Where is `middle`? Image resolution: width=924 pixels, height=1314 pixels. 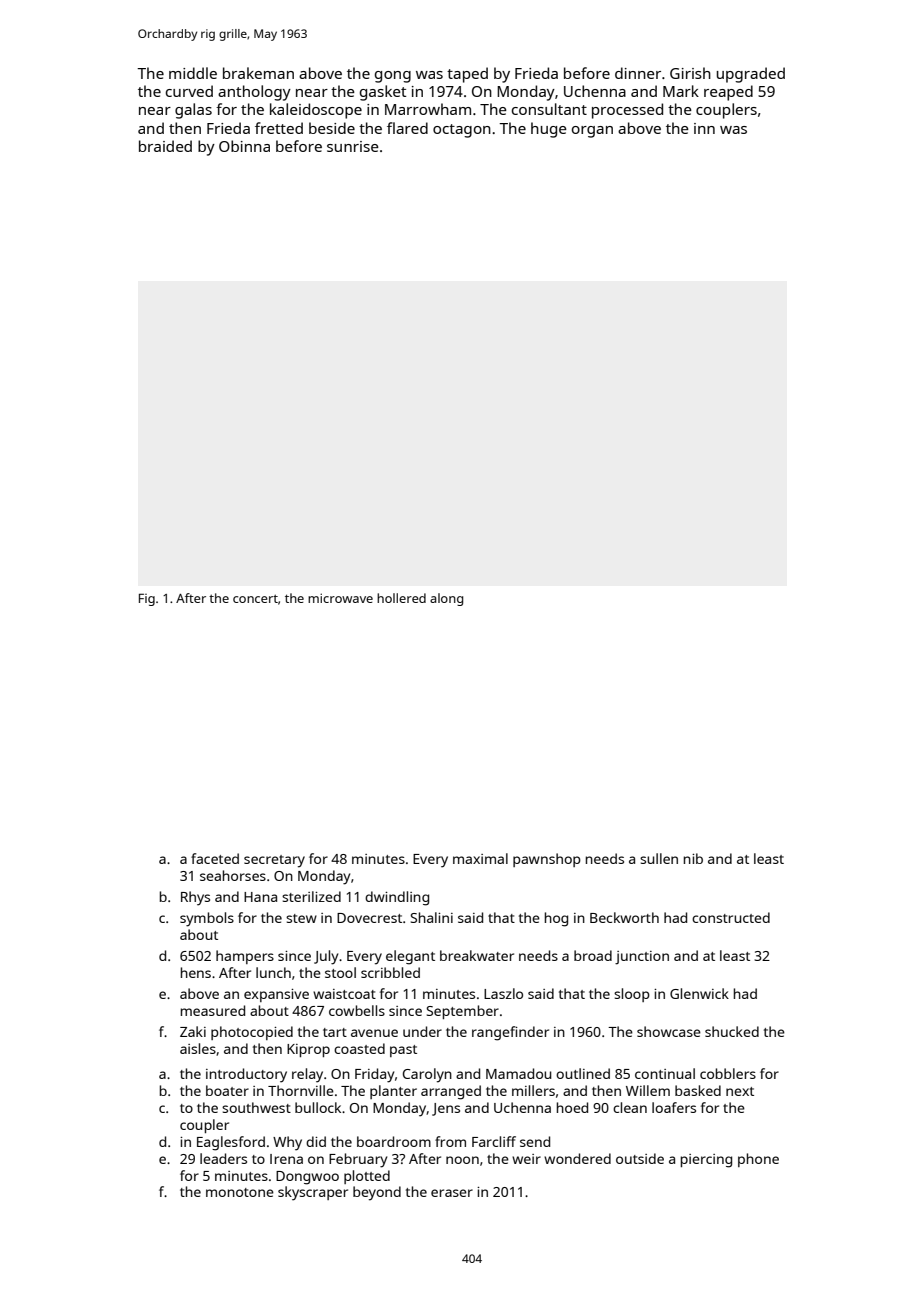
middle is located at coordinates (193, 73).
